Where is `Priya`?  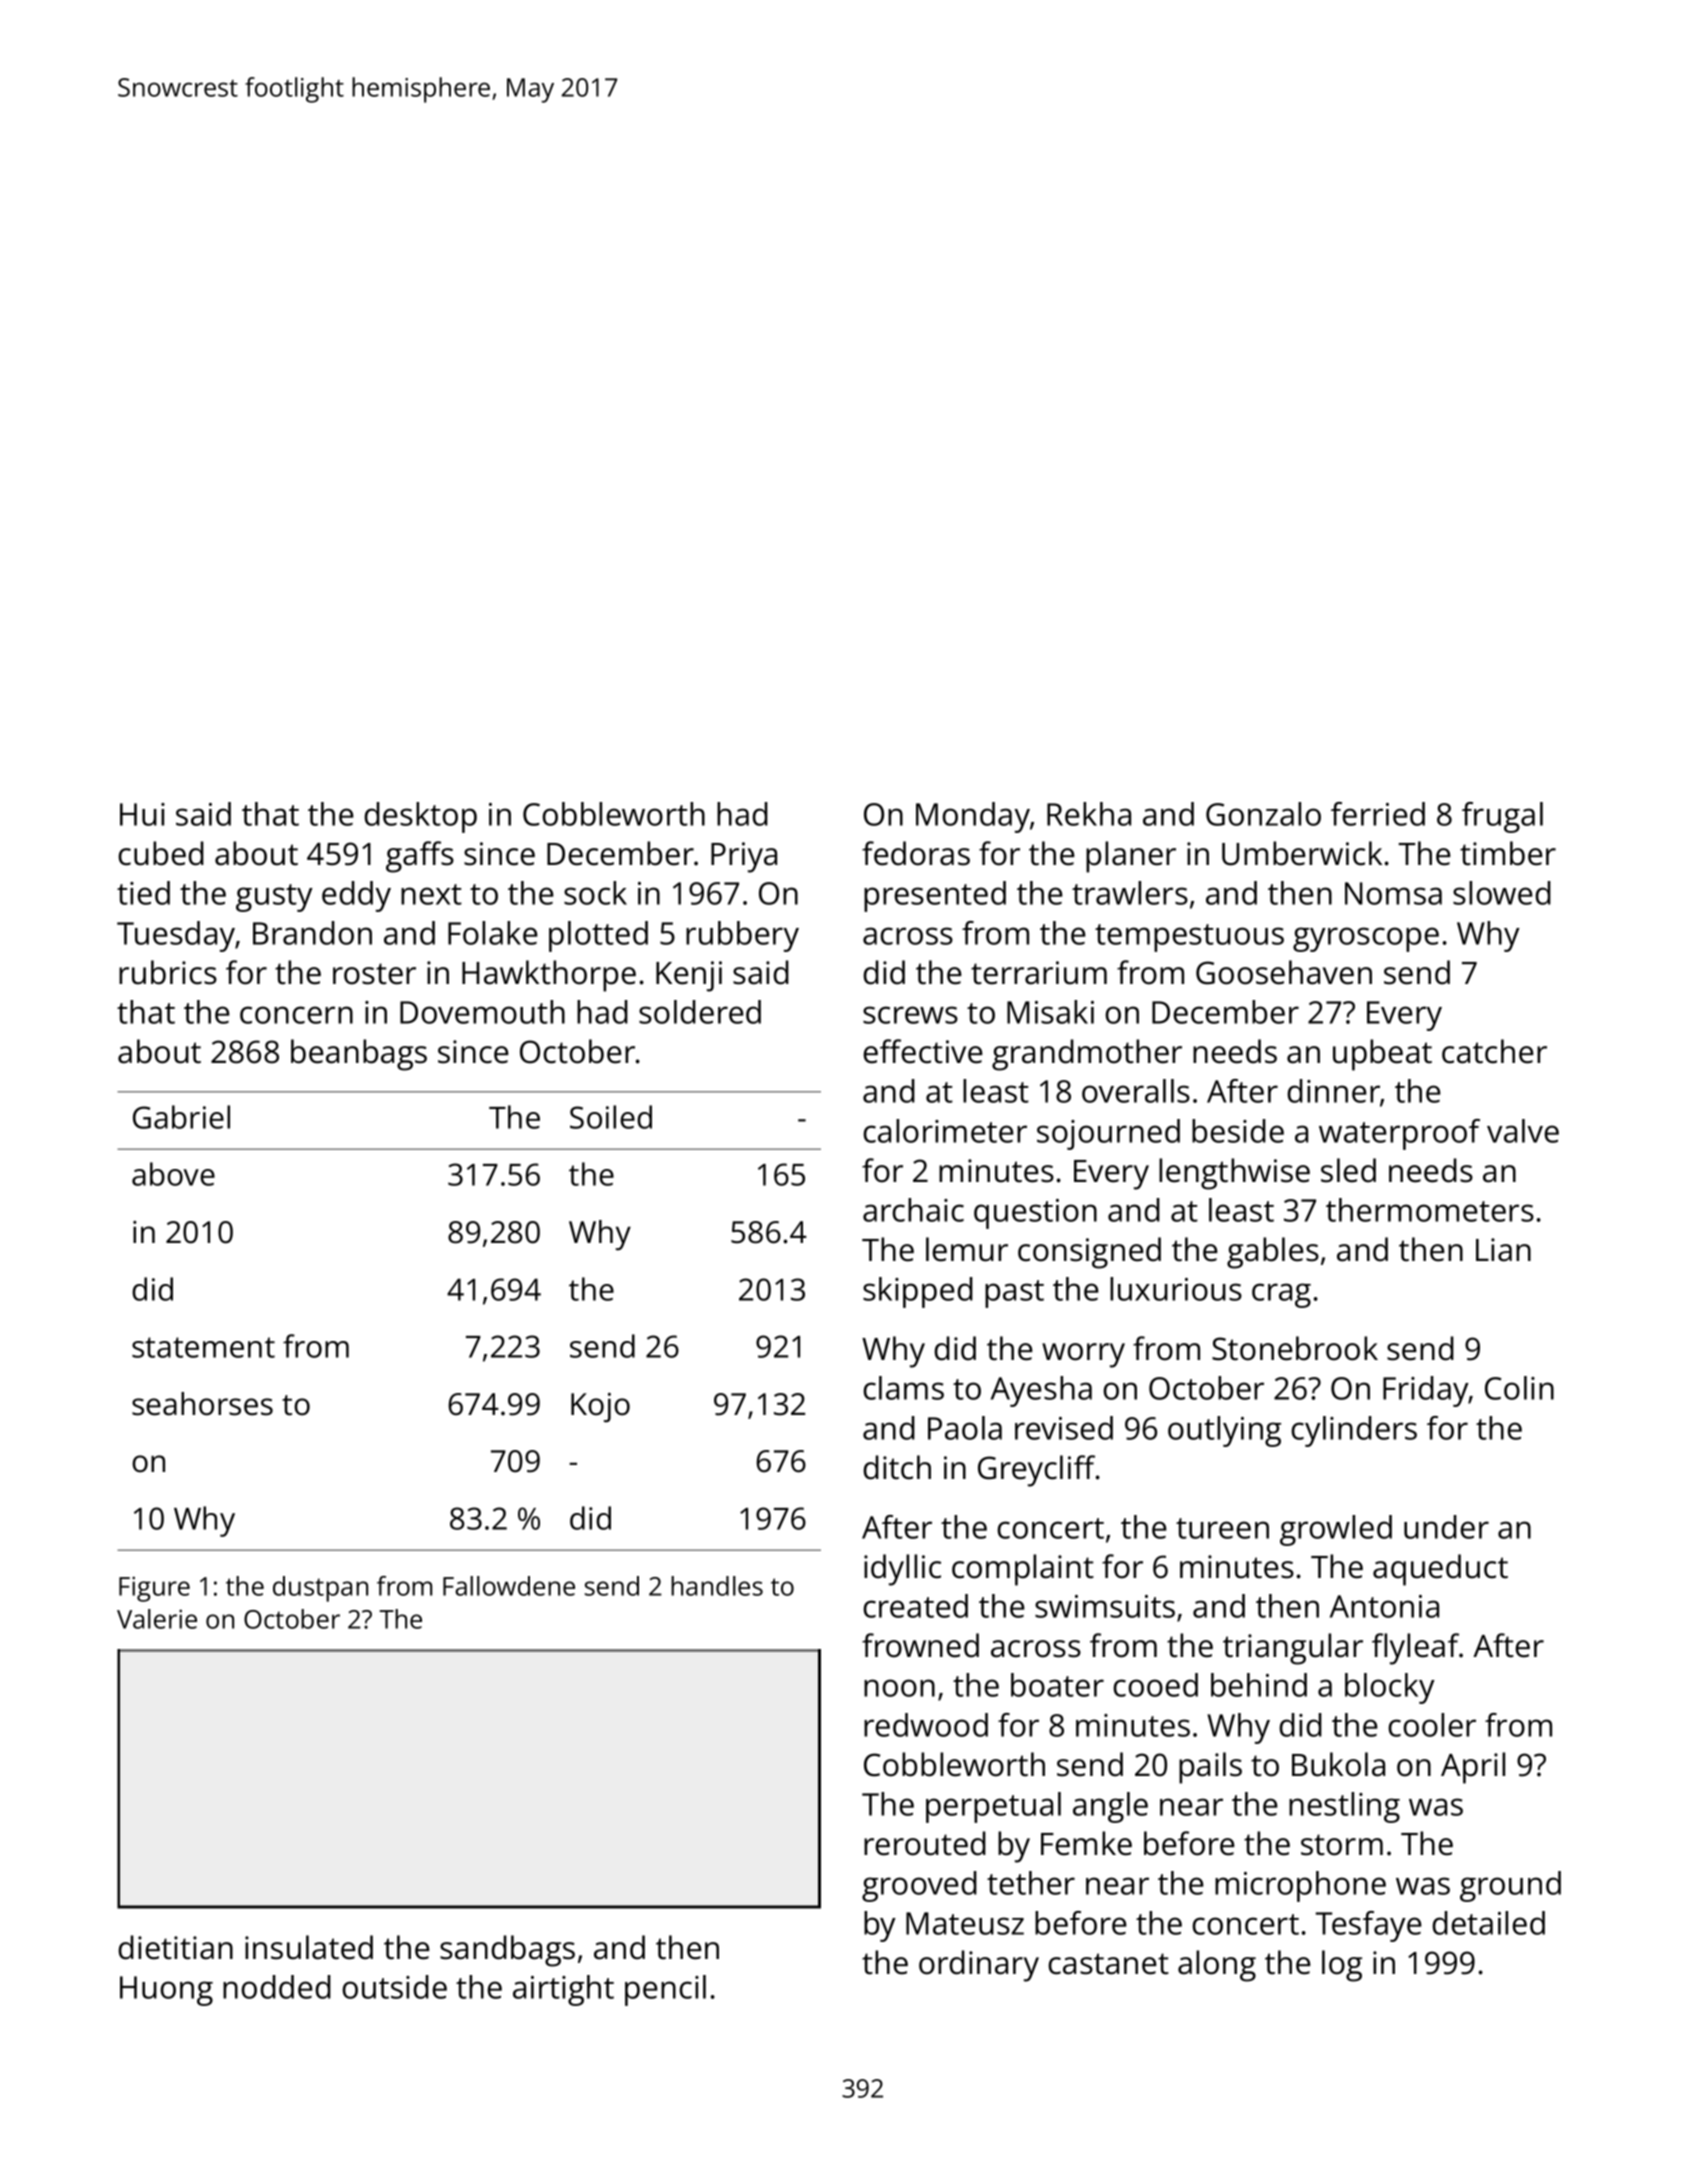 Priya is located at coordinates (744, 857).
